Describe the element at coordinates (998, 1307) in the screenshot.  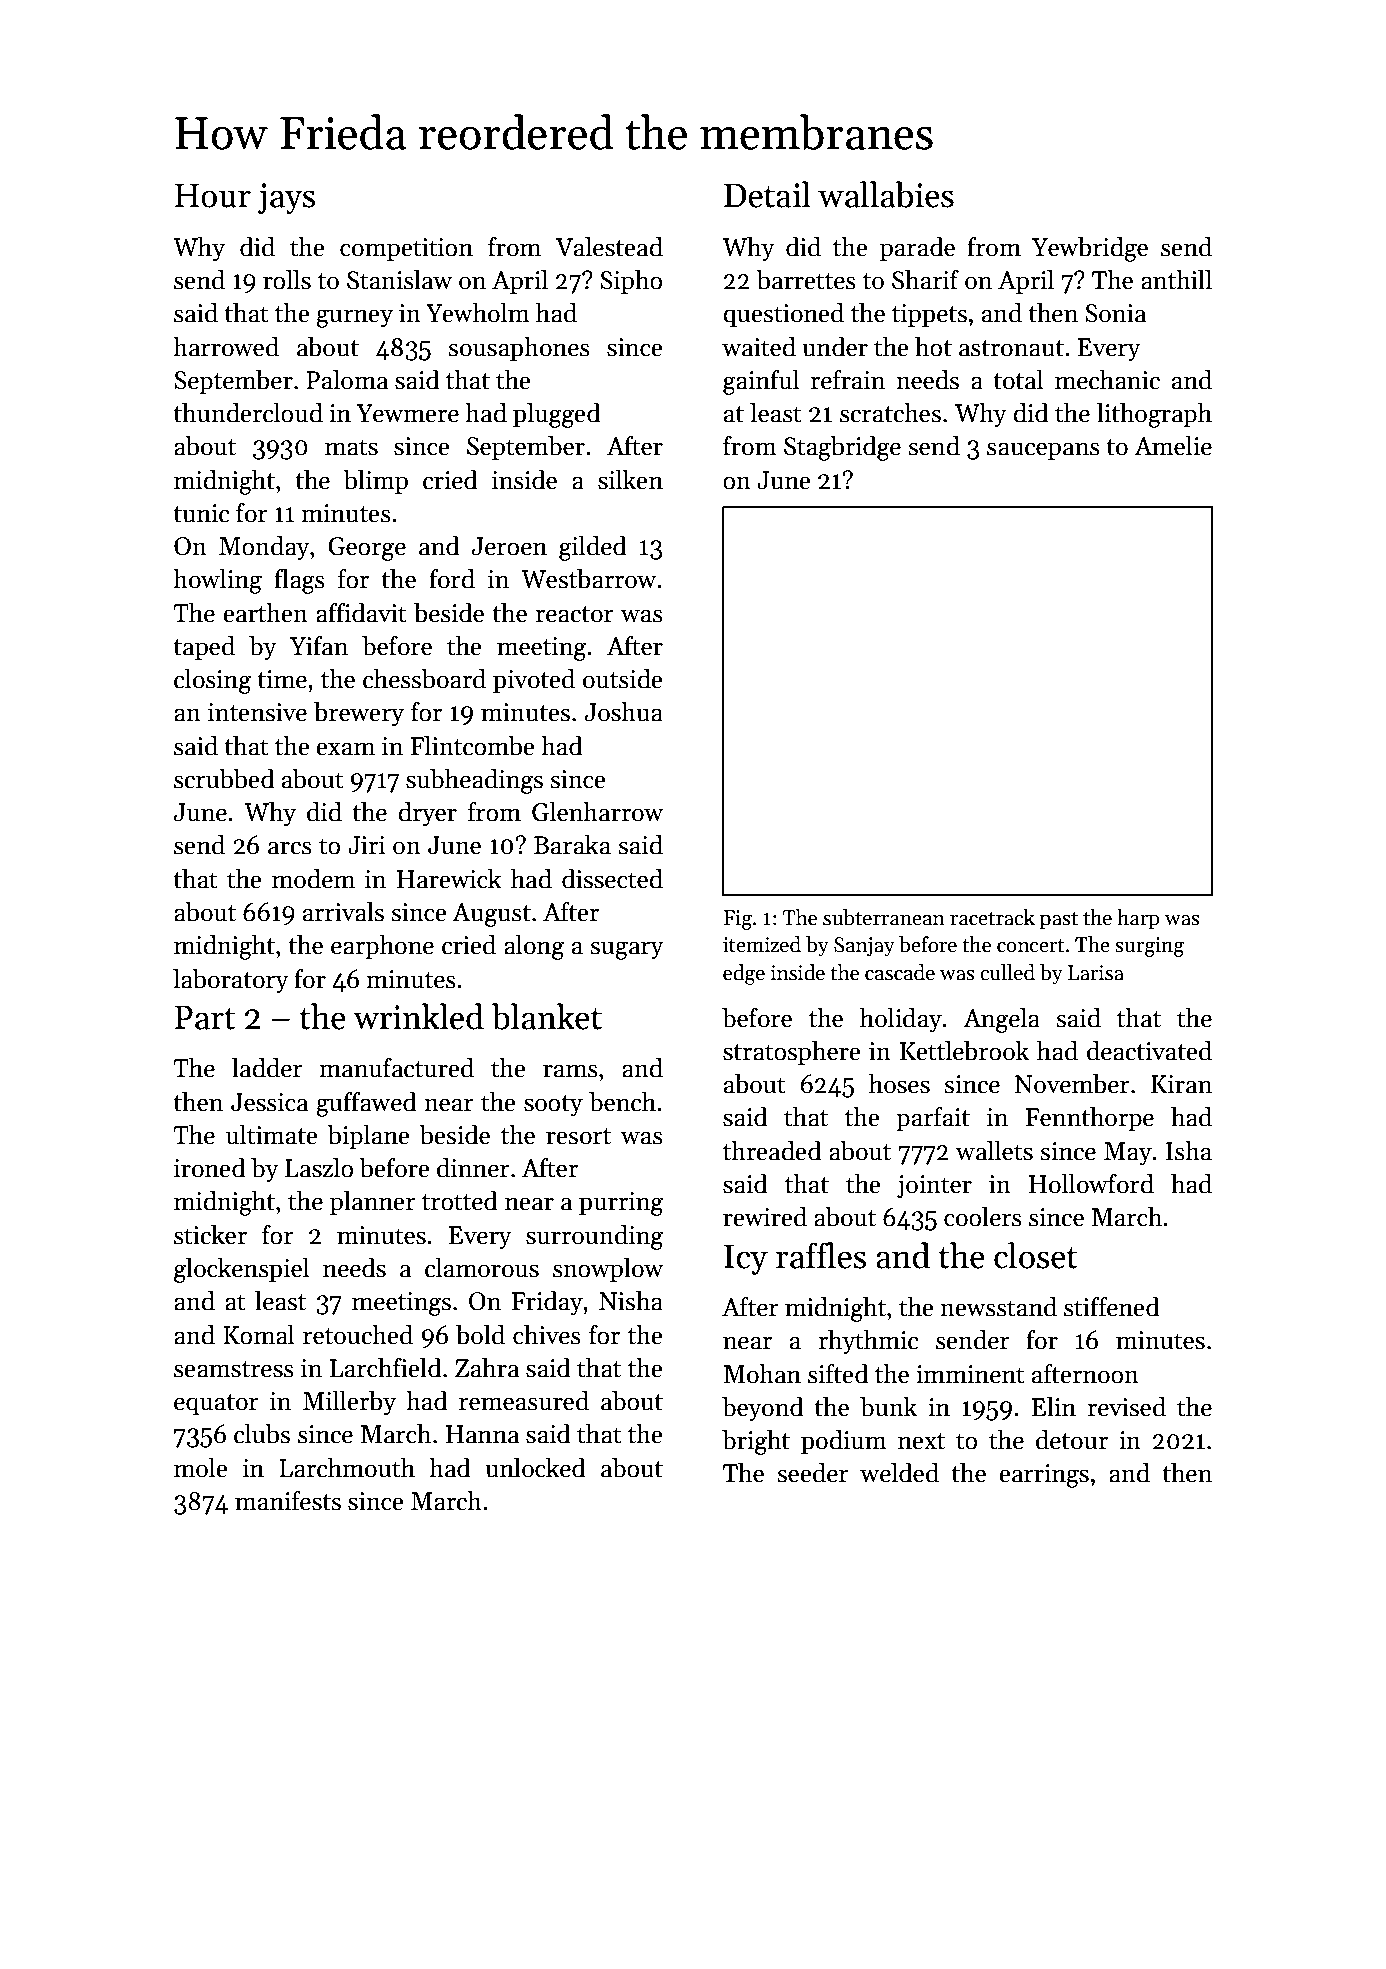
I see `newsstand` at that location.
